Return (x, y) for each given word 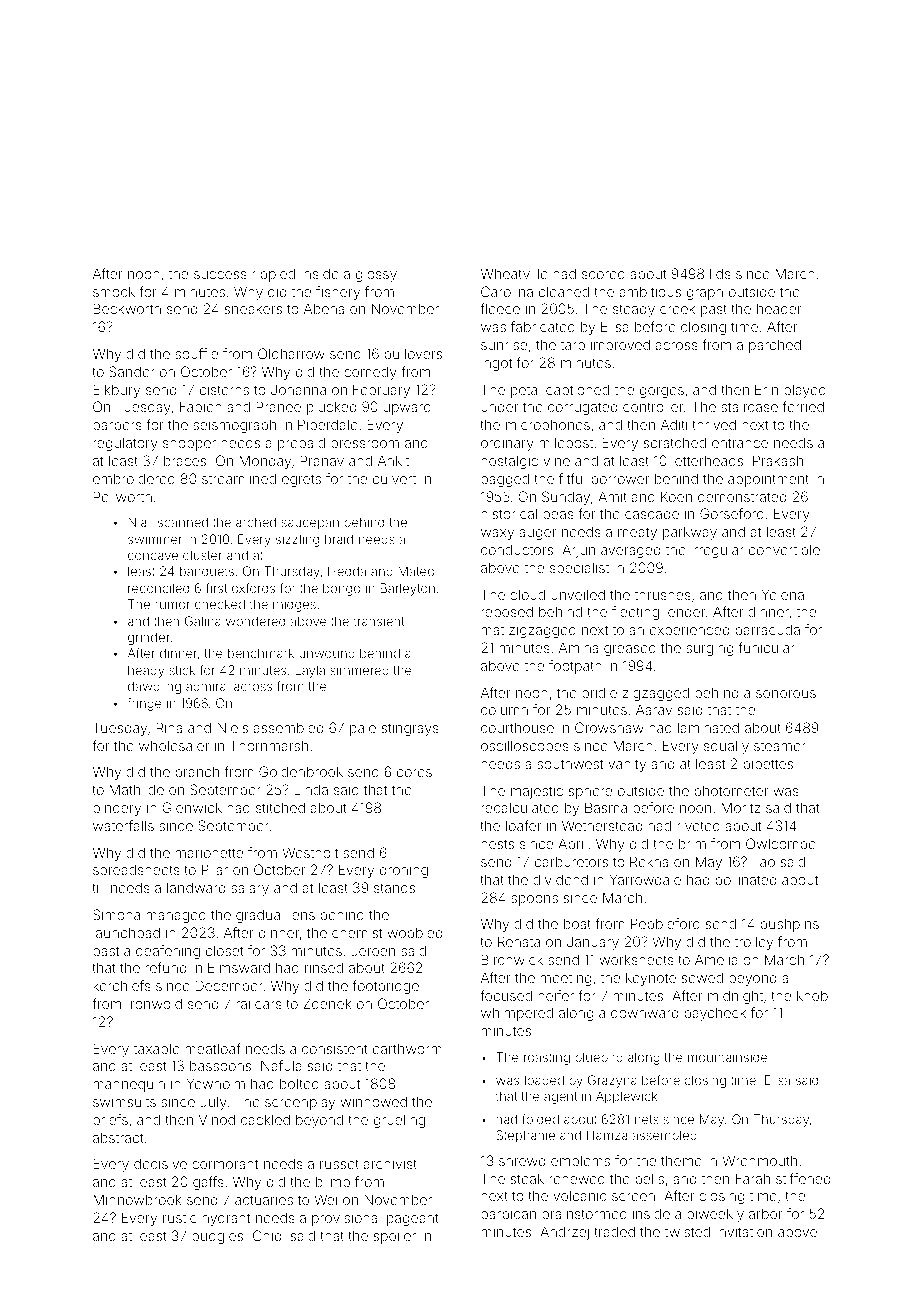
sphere (590, 792)
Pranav (322, 460)
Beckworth (127, 308)
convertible (784, 549)
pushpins (790, 925)
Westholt (310, 852)
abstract (118, 1137)
